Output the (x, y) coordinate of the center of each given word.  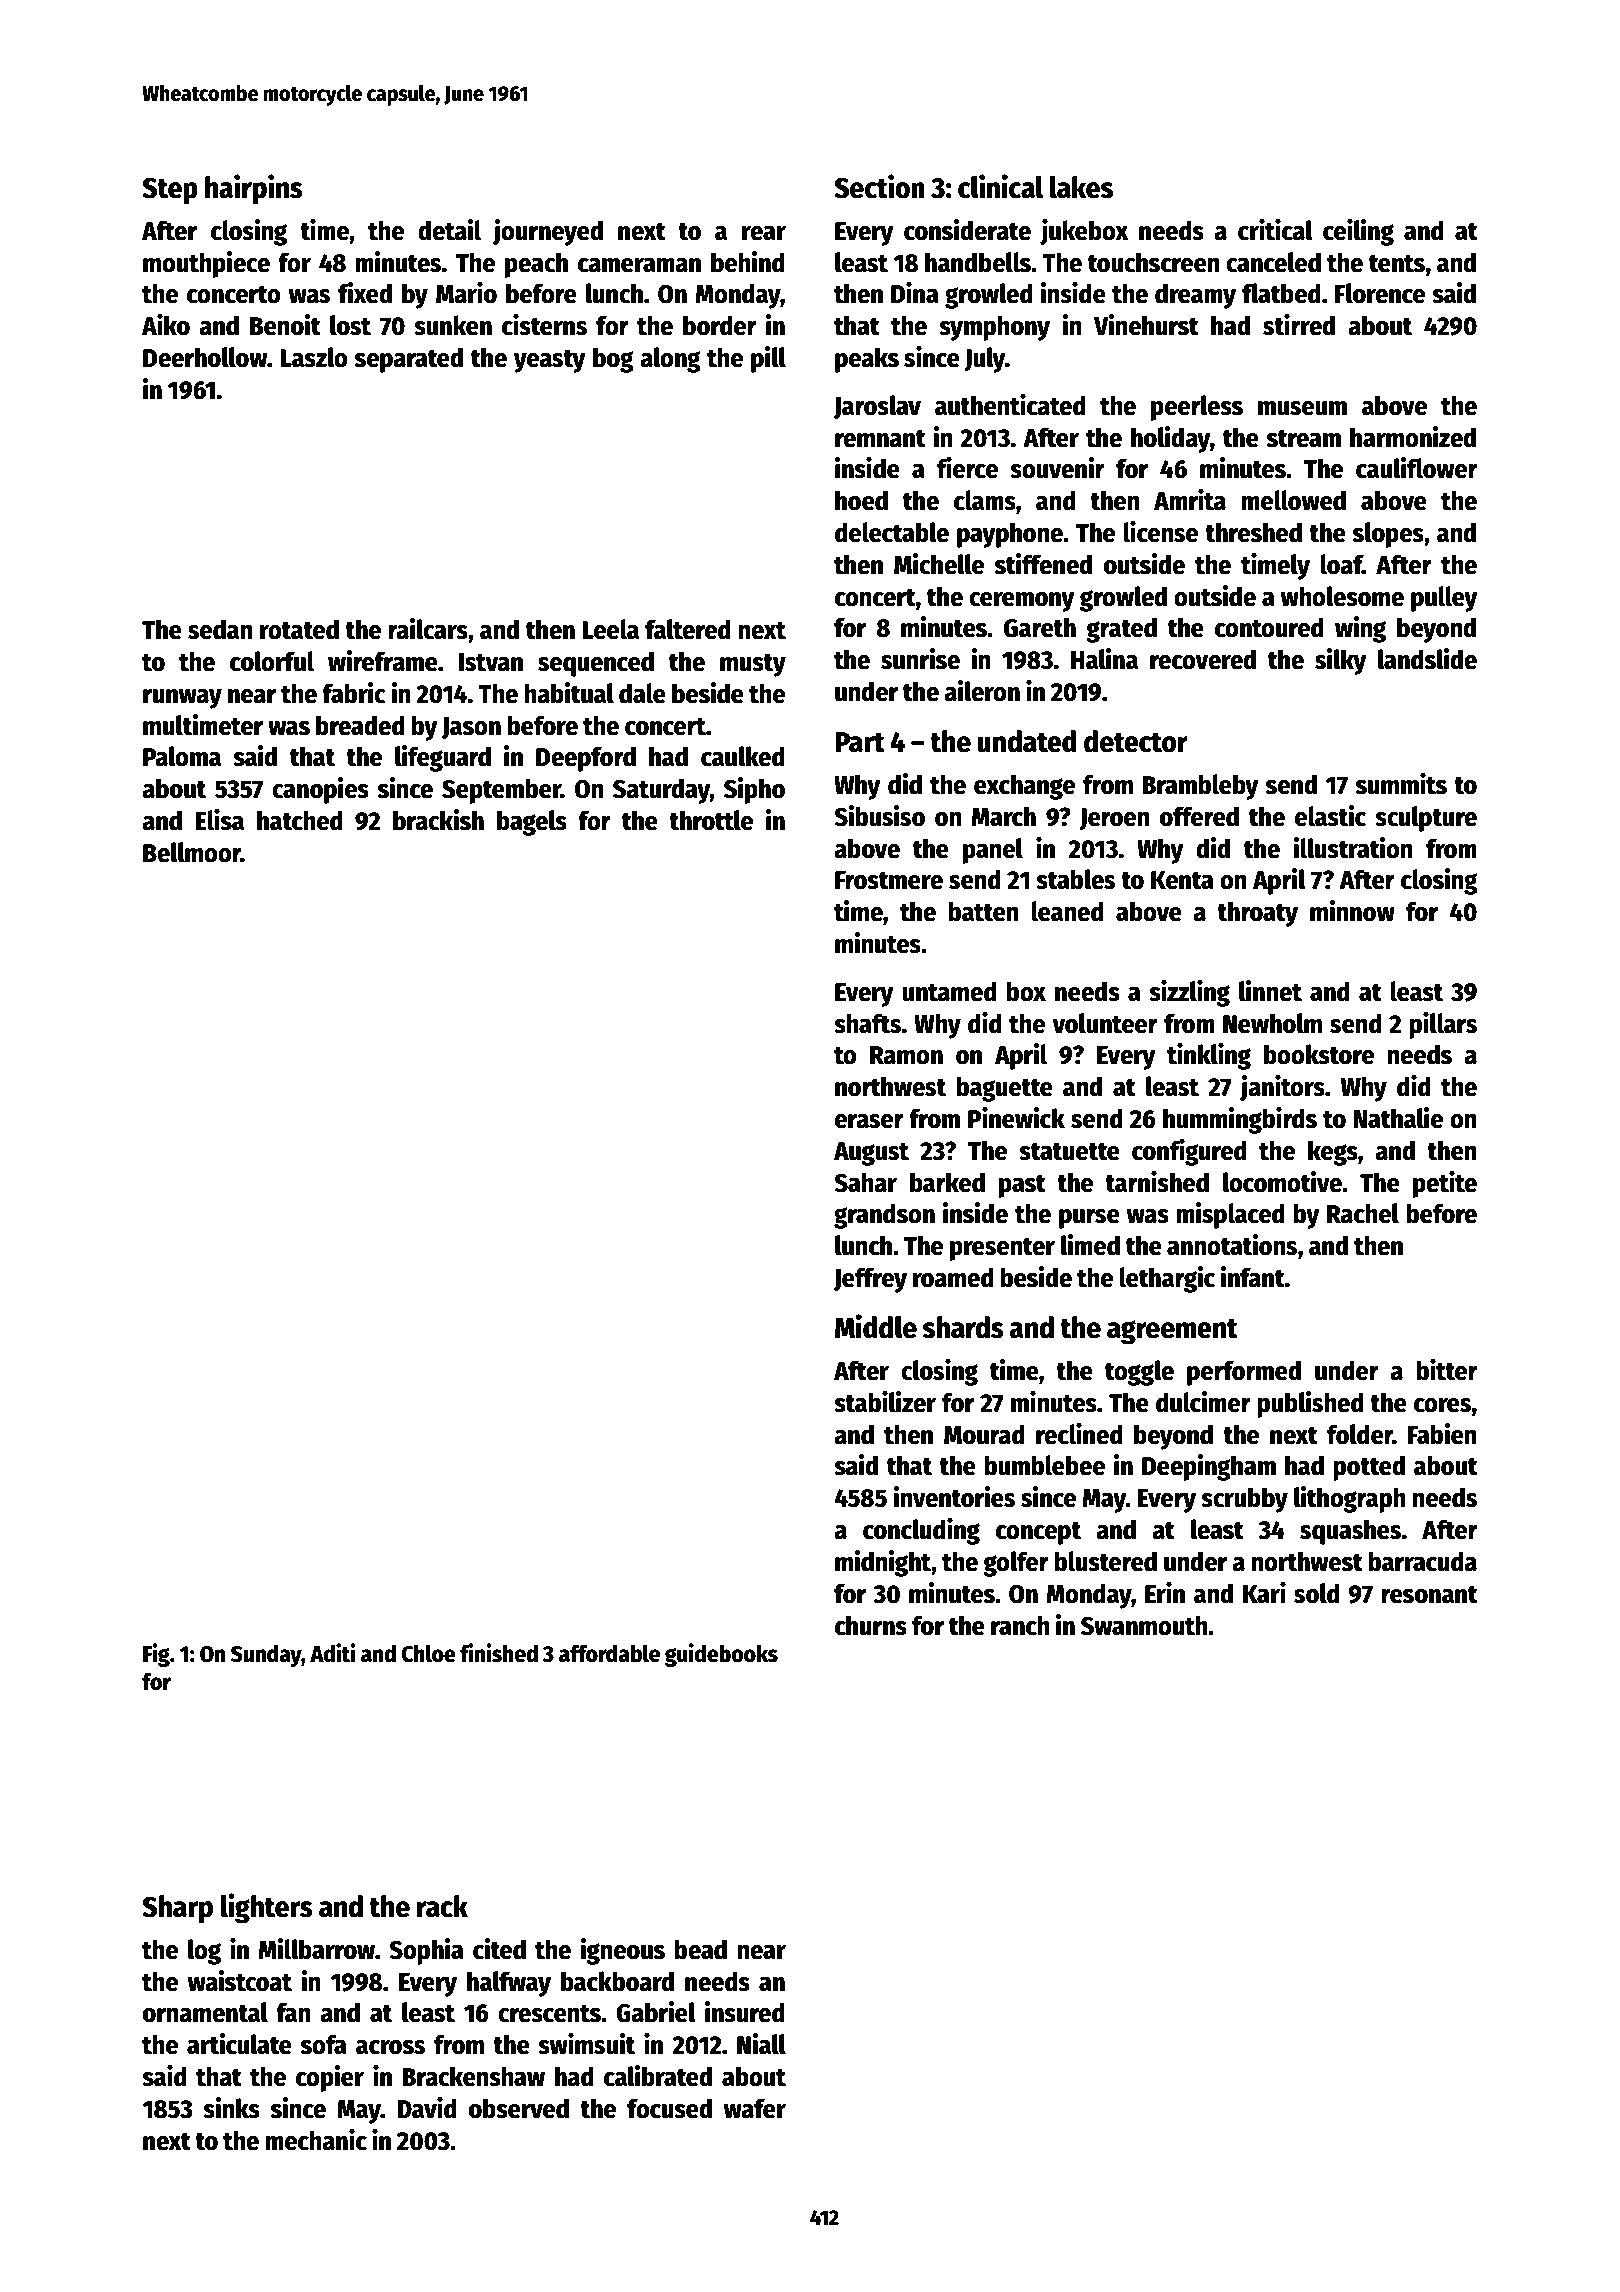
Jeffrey (870, 1280)
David (427, 2108)
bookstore (1319, 1054)
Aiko (166, 325)
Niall (761, 2044)
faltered (688, 629)
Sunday (266, 1655)
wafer (755, 2108)
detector (1136, 741)
